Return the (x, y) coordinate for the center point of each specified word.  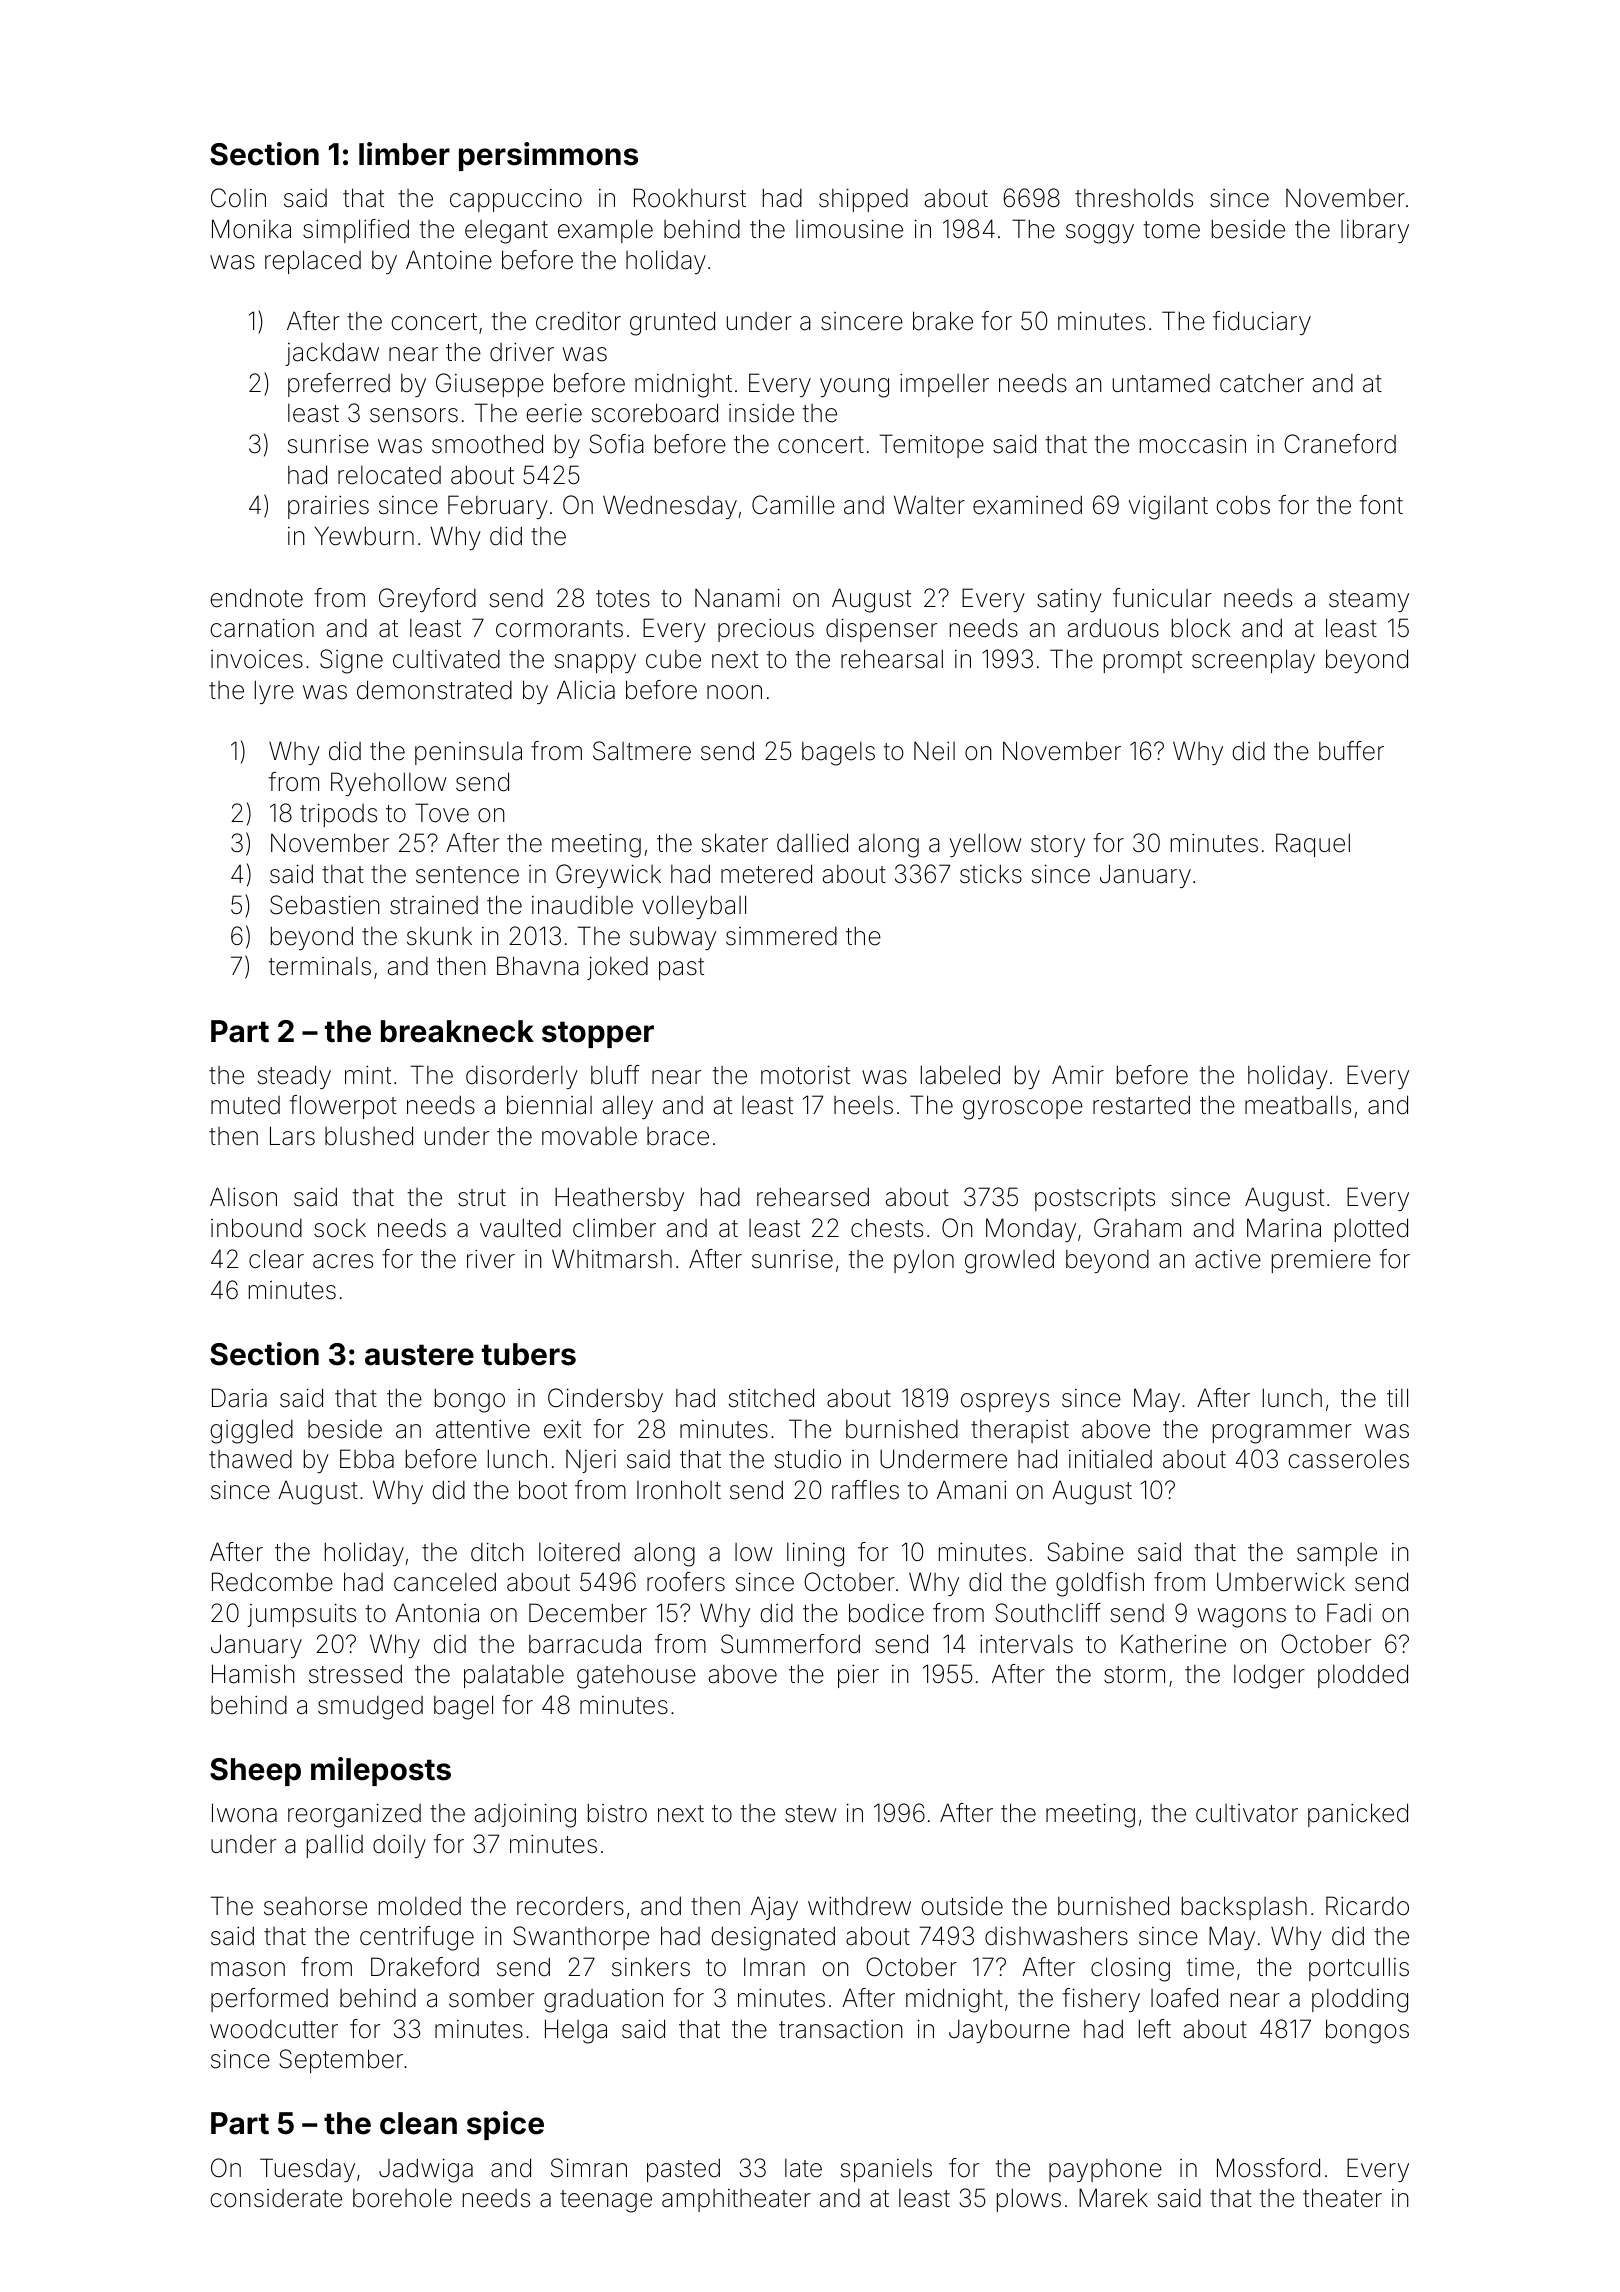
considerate (276, 2198)
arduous (1113, 628)
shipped (863, 200)
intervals (1026, 1644)
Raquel (1313, 845)
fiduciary (1262, 323)
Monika (251, 229)
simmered (781, 936)
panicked (1358, 1815)
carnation (262, 628)
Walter (929, 505)
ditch (497, 1552)
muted (245, 1105)
